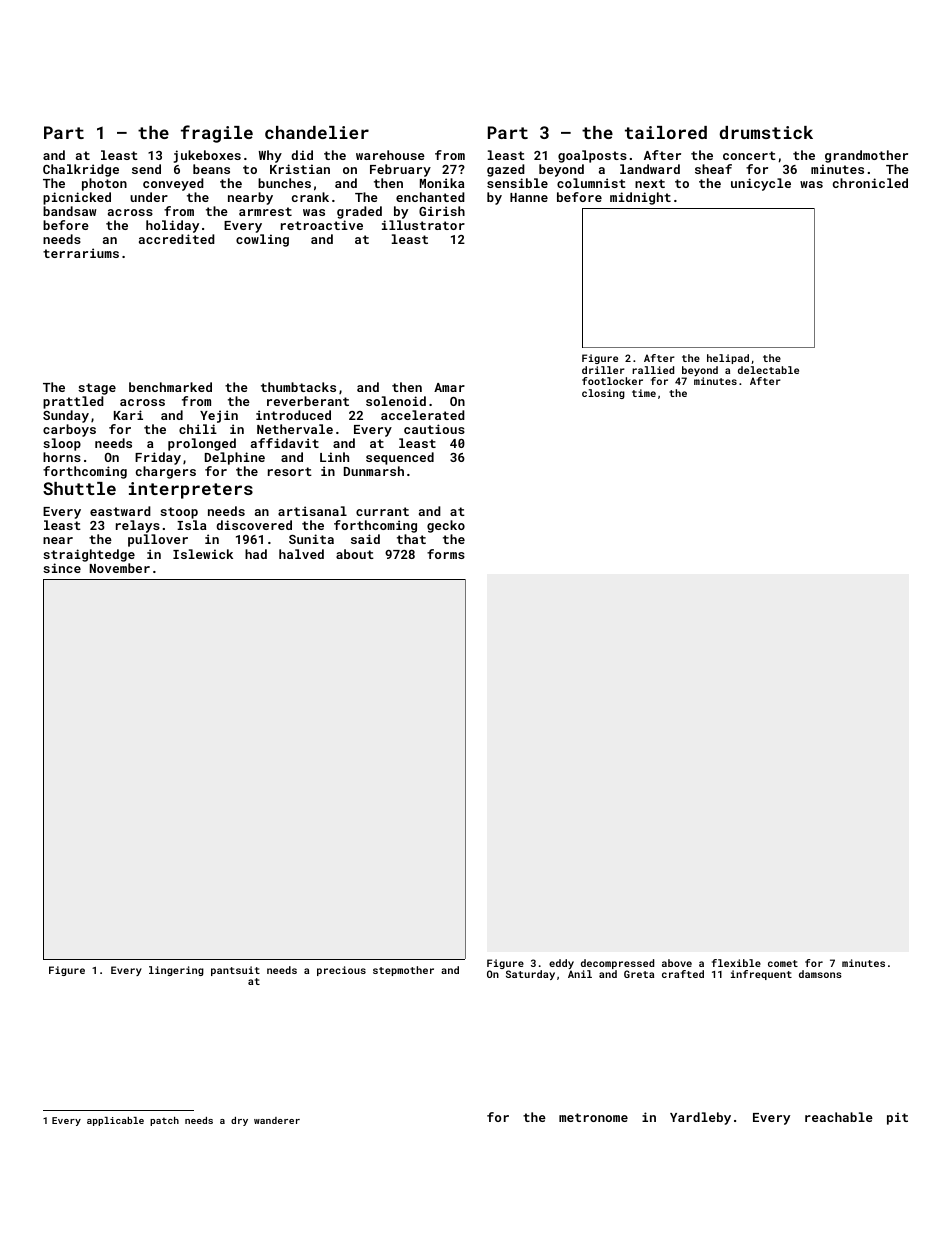 The height and width of the screenshot is (1233, 952). I want to click on pantsuit, so click(235, 971).
